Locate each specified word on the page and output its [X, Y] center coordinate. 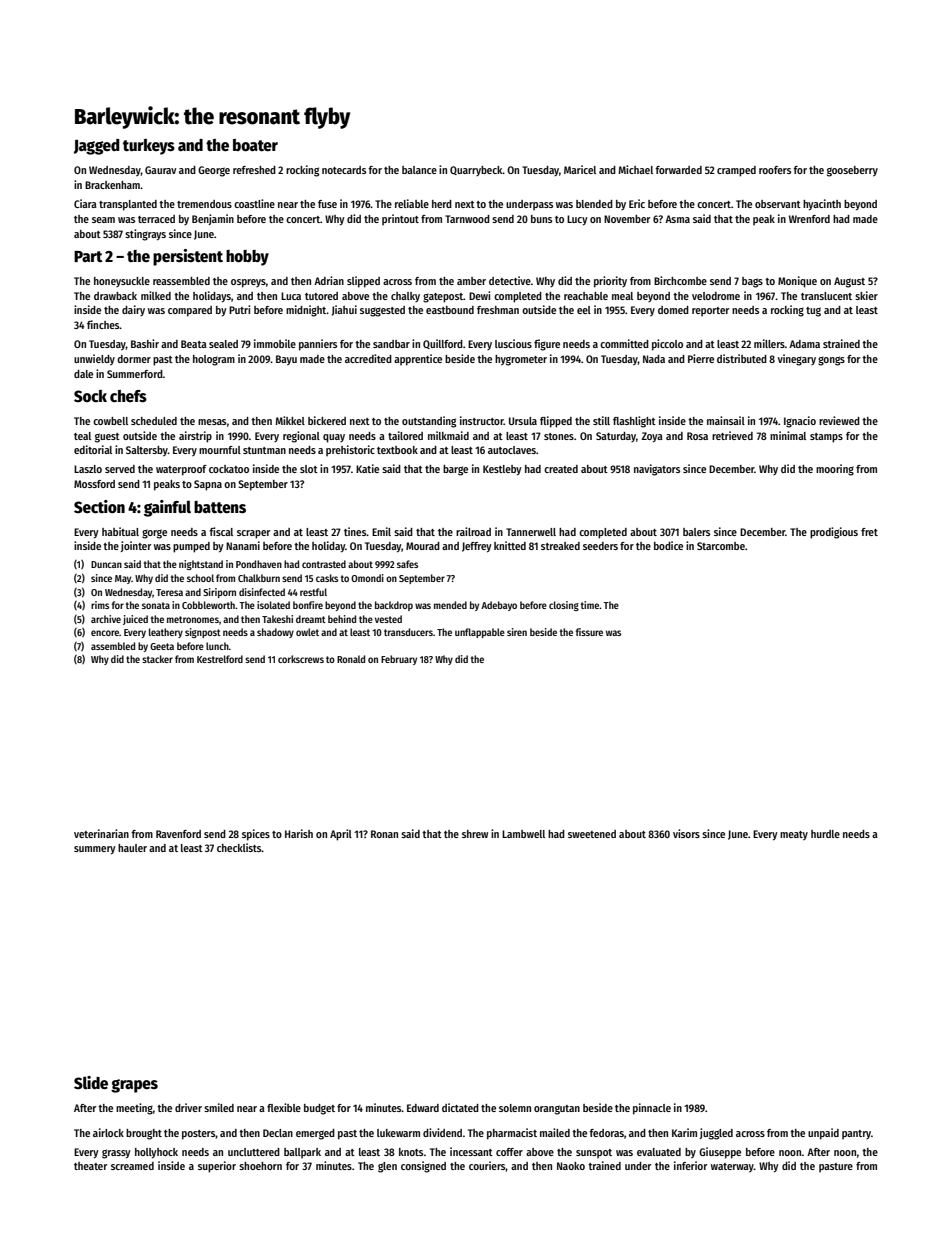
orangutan [557, 1110]
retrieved [732, 435]
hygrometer [521, 360]
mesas [212, 422]
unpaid [823, 1134]
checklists [239, 847]
